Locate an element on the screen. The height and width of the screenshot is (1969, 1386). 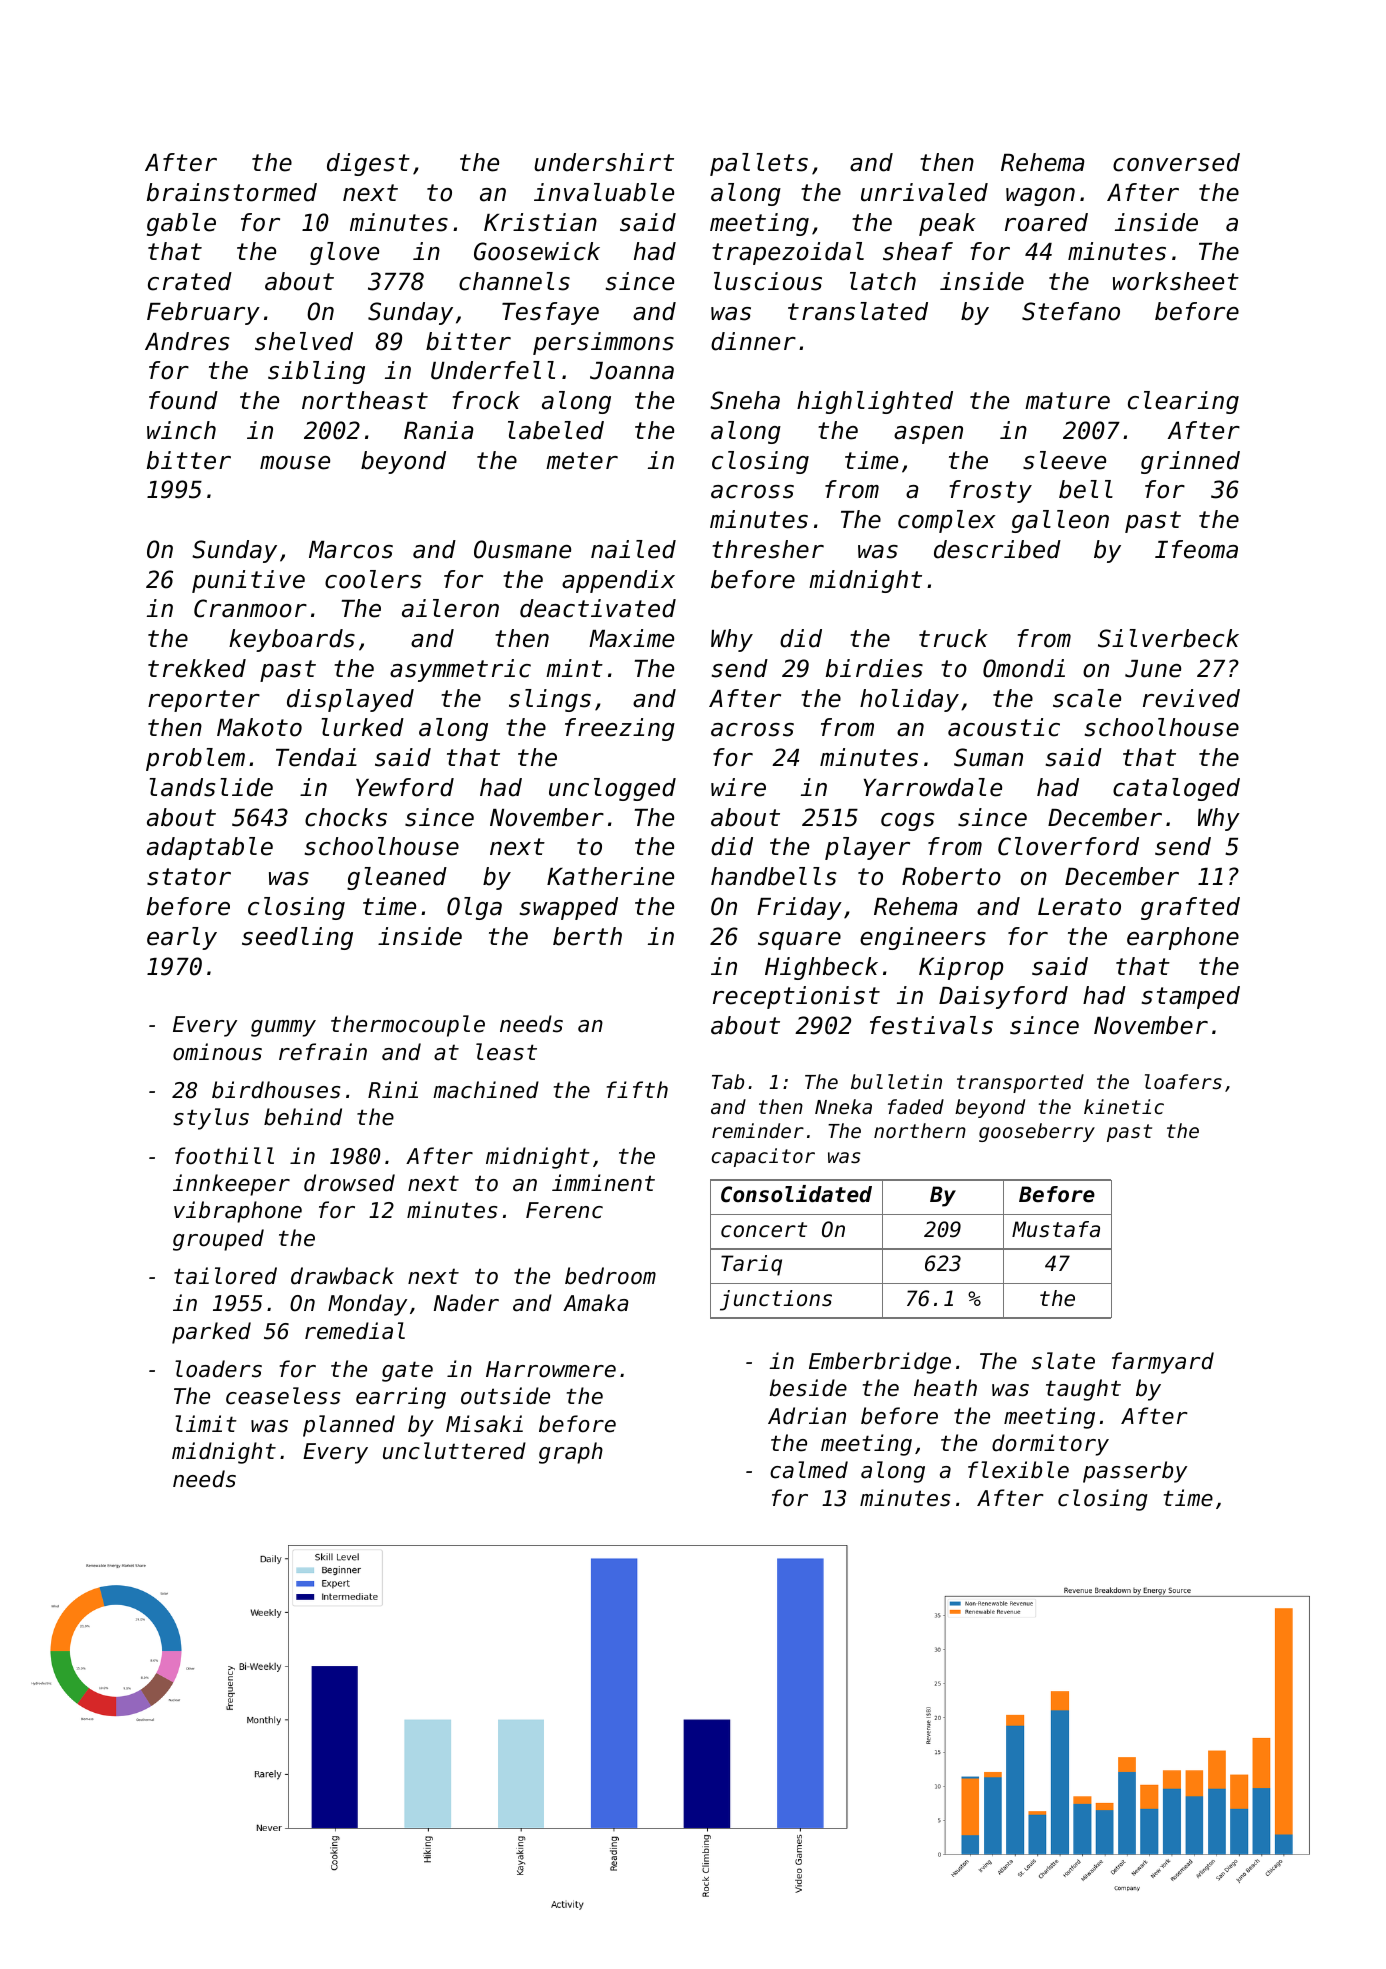
heath is located at coordinates (945, 1388).
